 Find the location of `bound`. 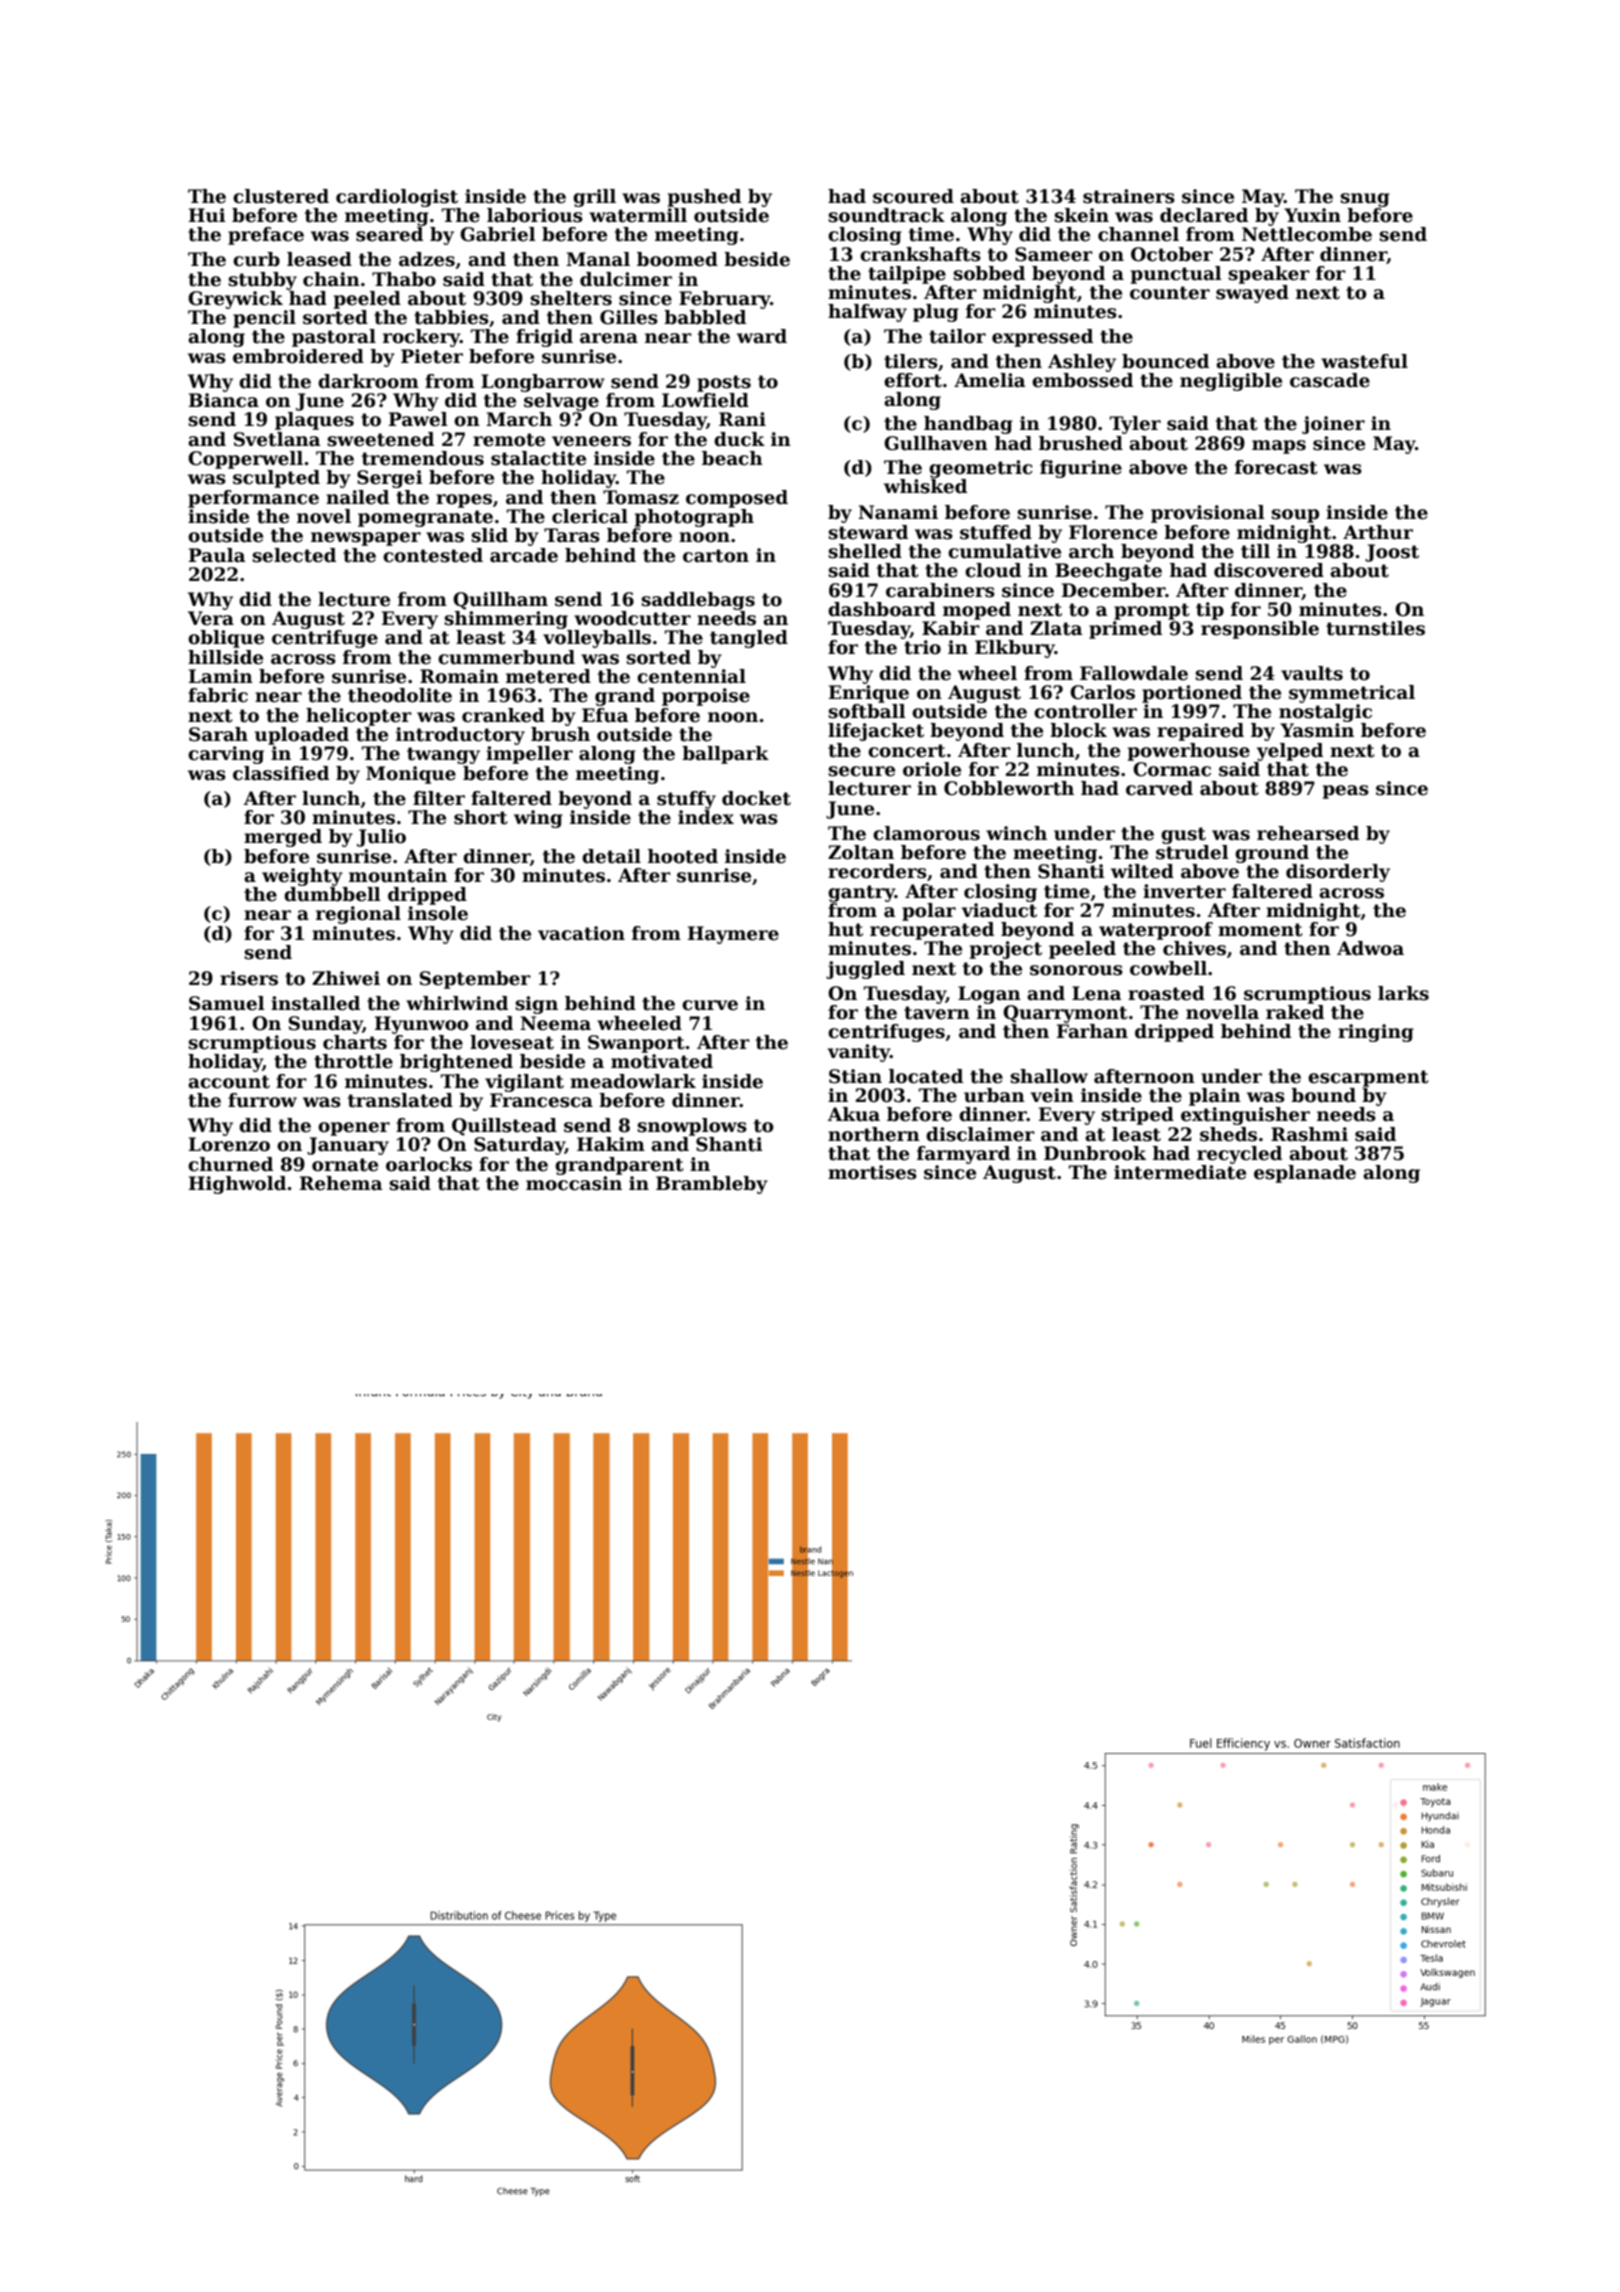

bound is located at coordinates (1323, 1095).
